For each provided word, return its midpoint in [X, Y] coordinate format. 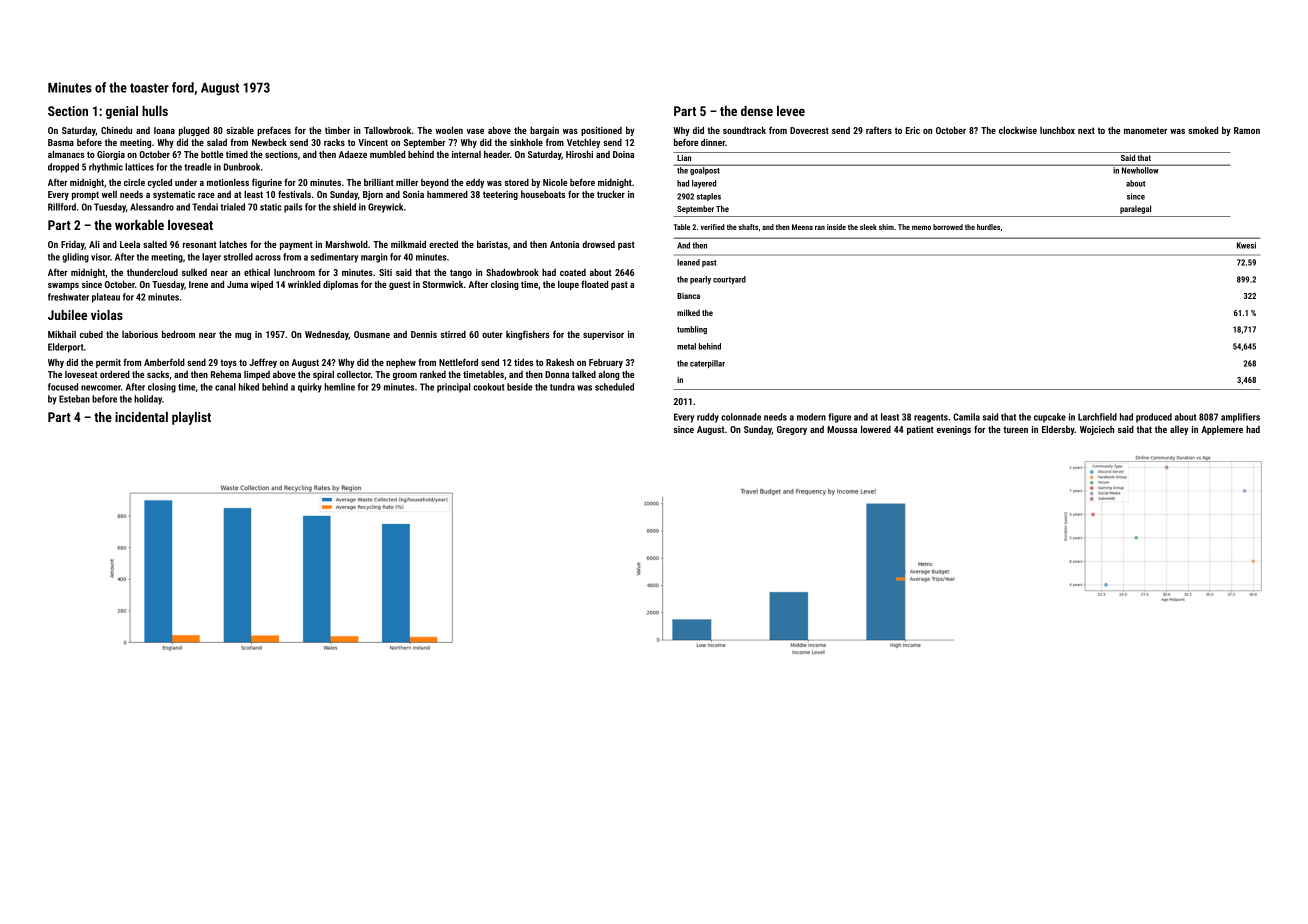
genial [122, 112]
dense [757, 111]
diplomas [340, 285]
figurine [267, 183]
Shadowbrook [512, 272]
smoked [1203, 130]
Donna [557, 374]
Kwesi [1246, 245]
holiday [148, 400]
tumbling [692, 330]
